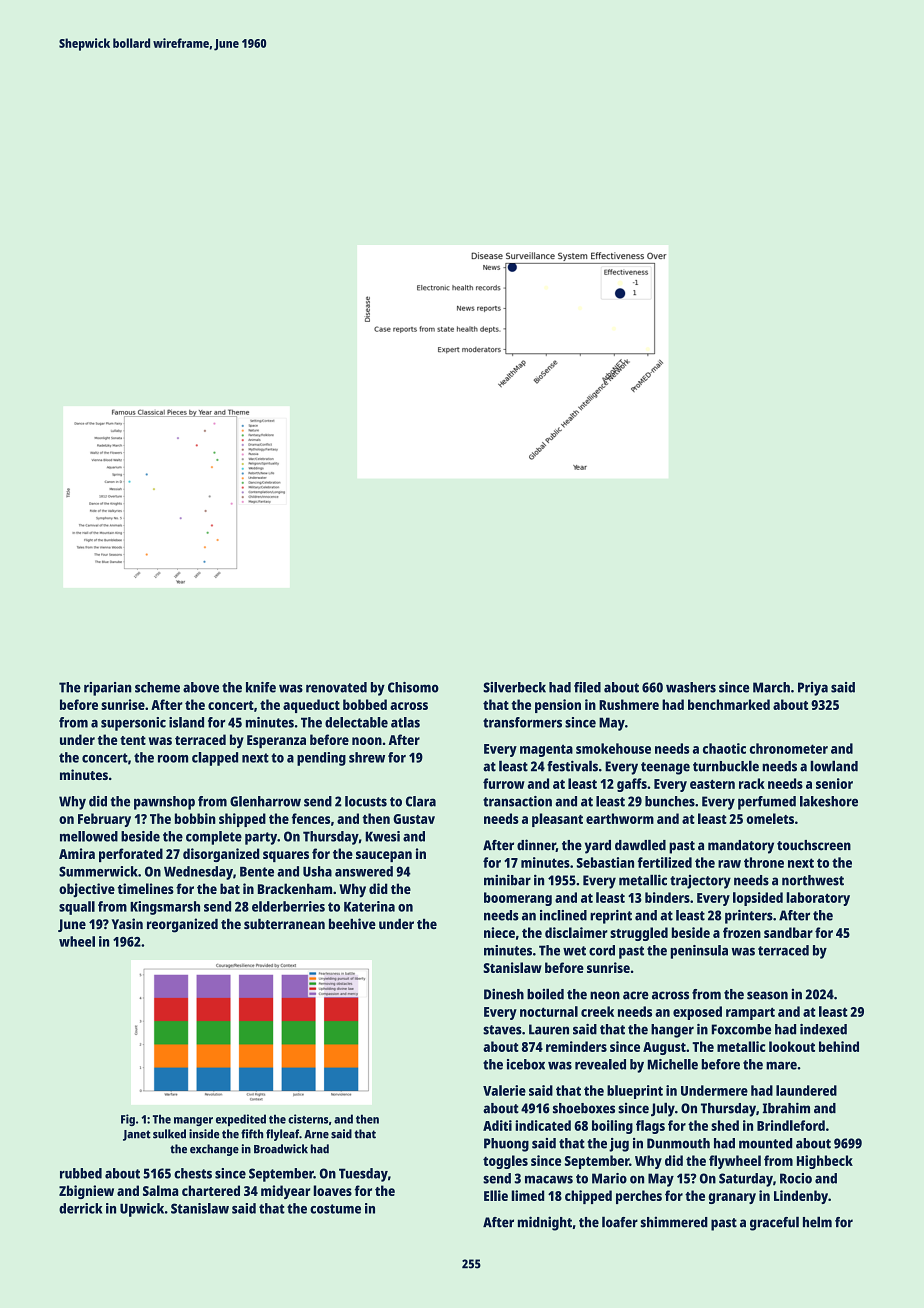 The height and width of the page is (1308, 924). I want to click on derrick, so click(80, 1208).
